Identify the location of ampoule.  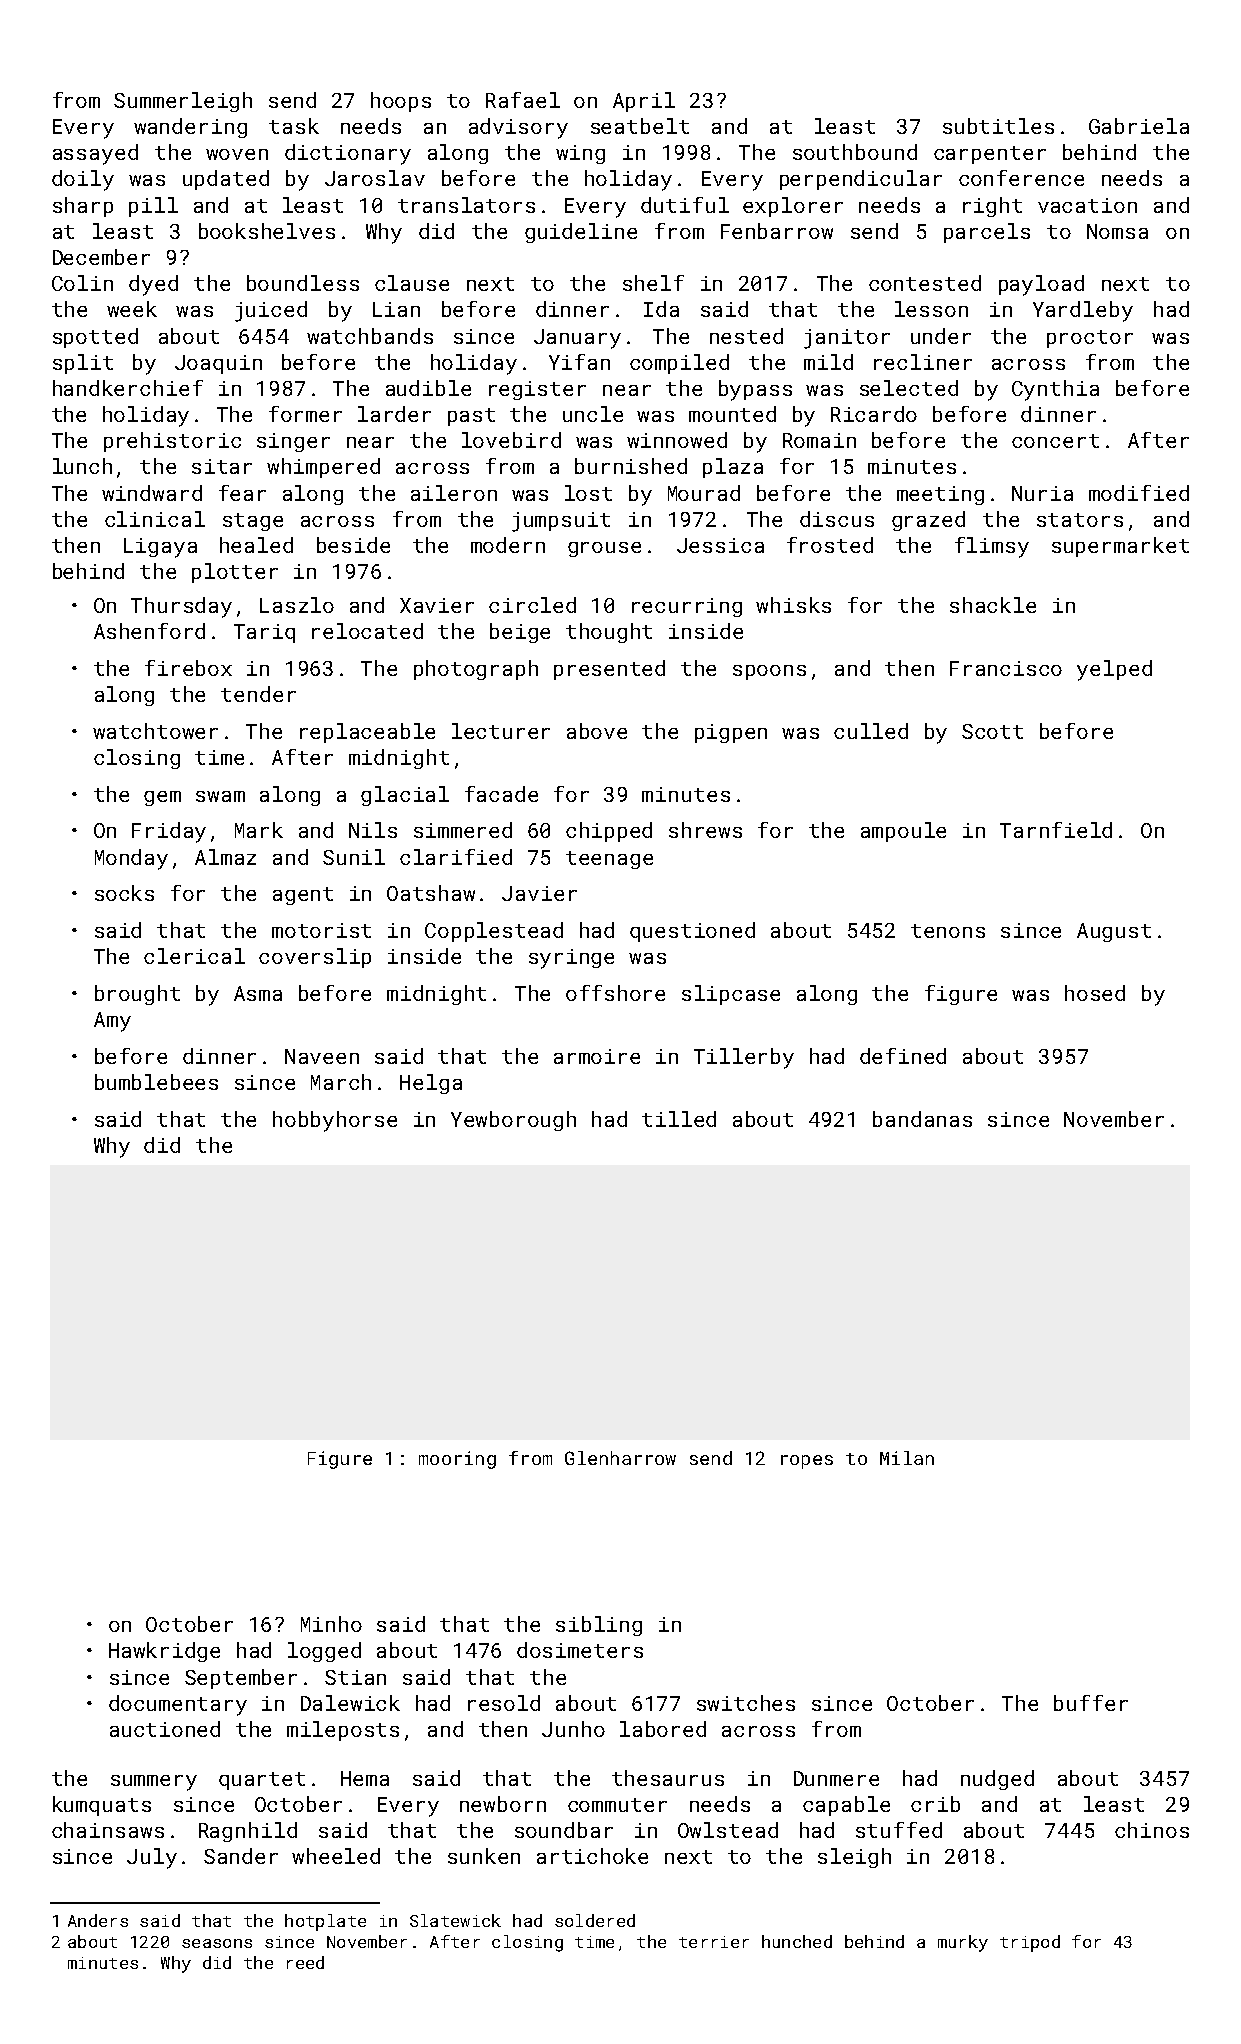
(903, 832).
